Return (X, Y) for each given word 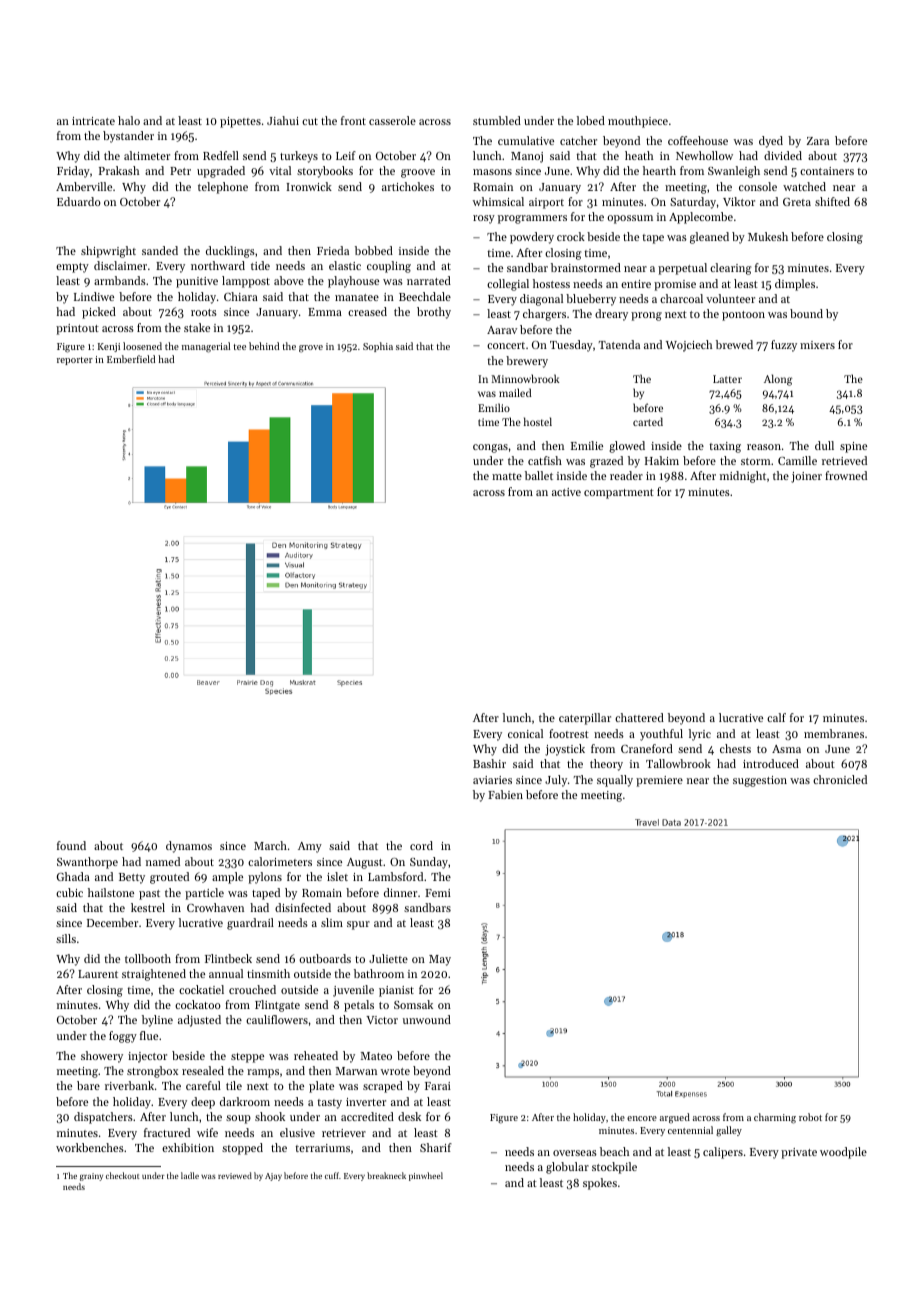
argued (675, 1118)
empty (72, 268)
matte (507, 476)
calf (776, 717)
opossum (630, 219)
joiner (806, 477)
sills (66, 938)
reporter (75, 361)
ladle (190, 1175)
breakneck (386, 1175)
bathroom (379, 973)
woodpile (843, 1153)
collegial (508, 285)
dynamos (189, 847)
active (566, 492)
